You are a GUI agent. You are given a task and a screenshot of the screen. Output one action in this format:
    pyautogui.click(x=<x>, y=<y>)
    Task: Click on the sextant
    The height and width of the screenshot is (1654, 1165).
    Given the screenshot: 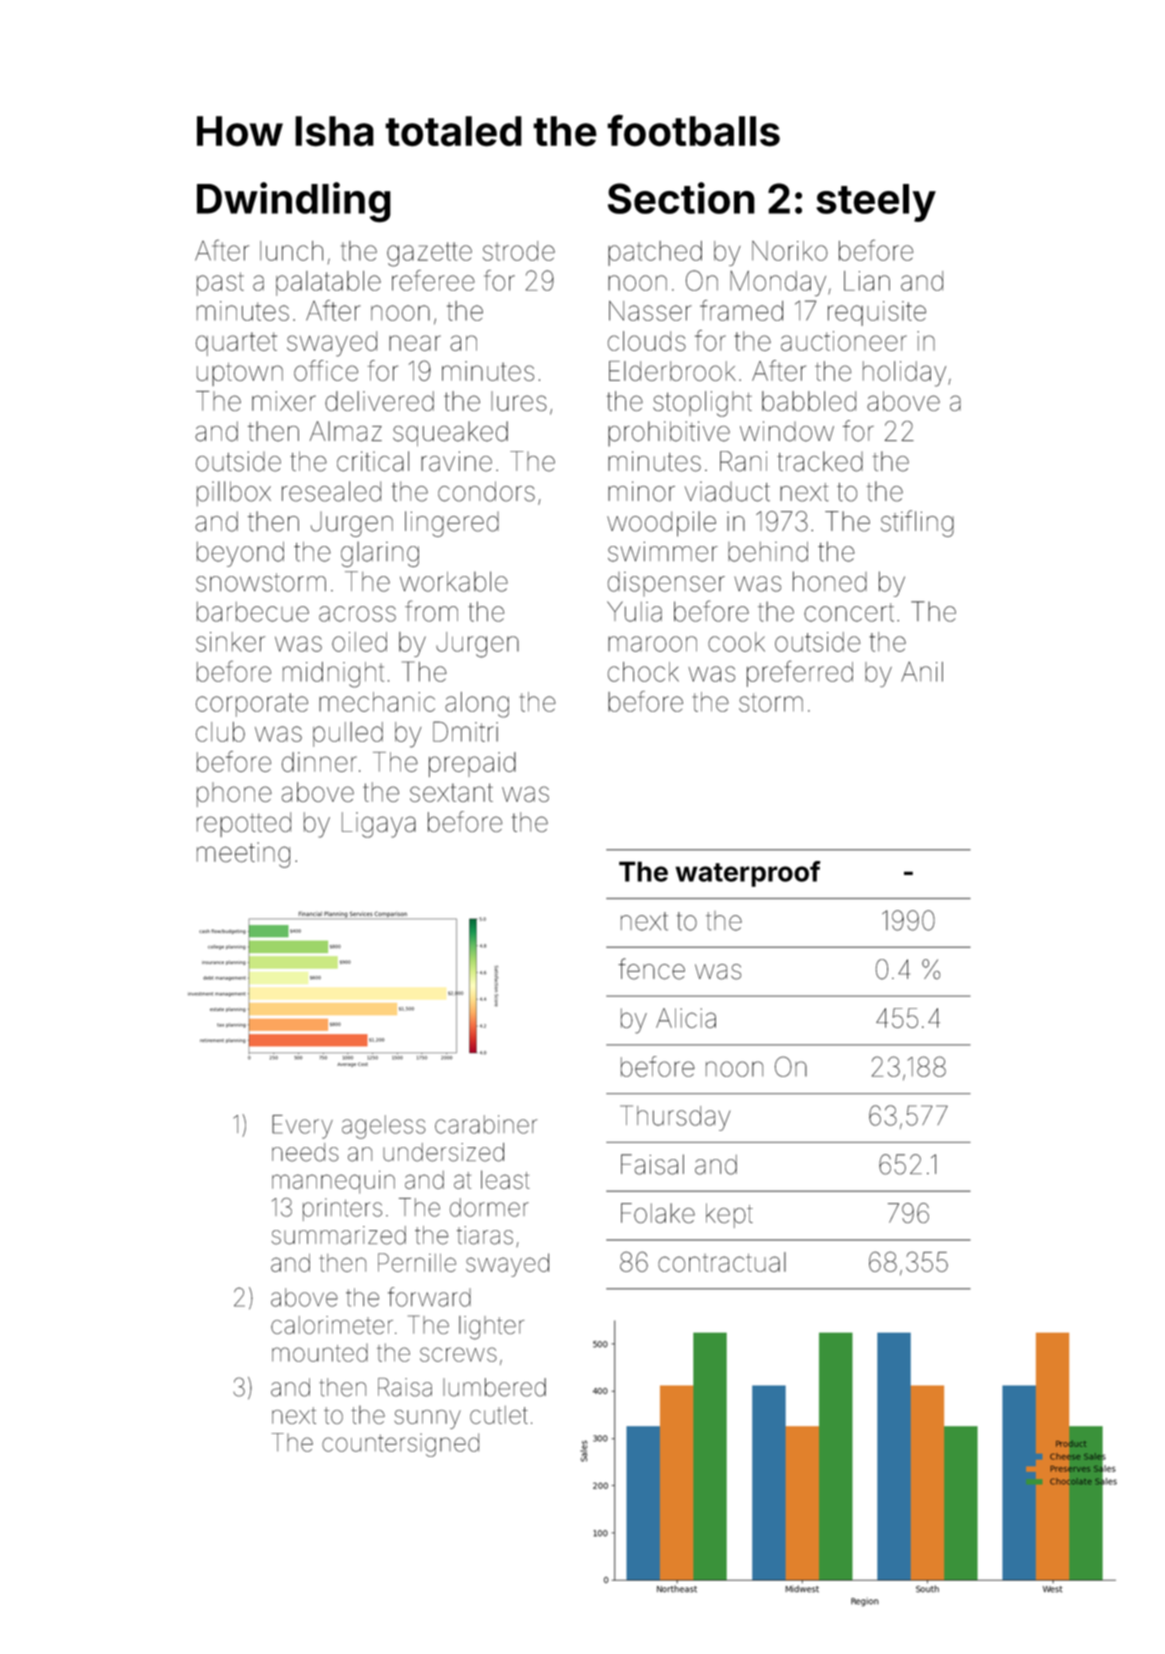 What is the action you would take?
    pyautogui.click(x=451, y=792)
